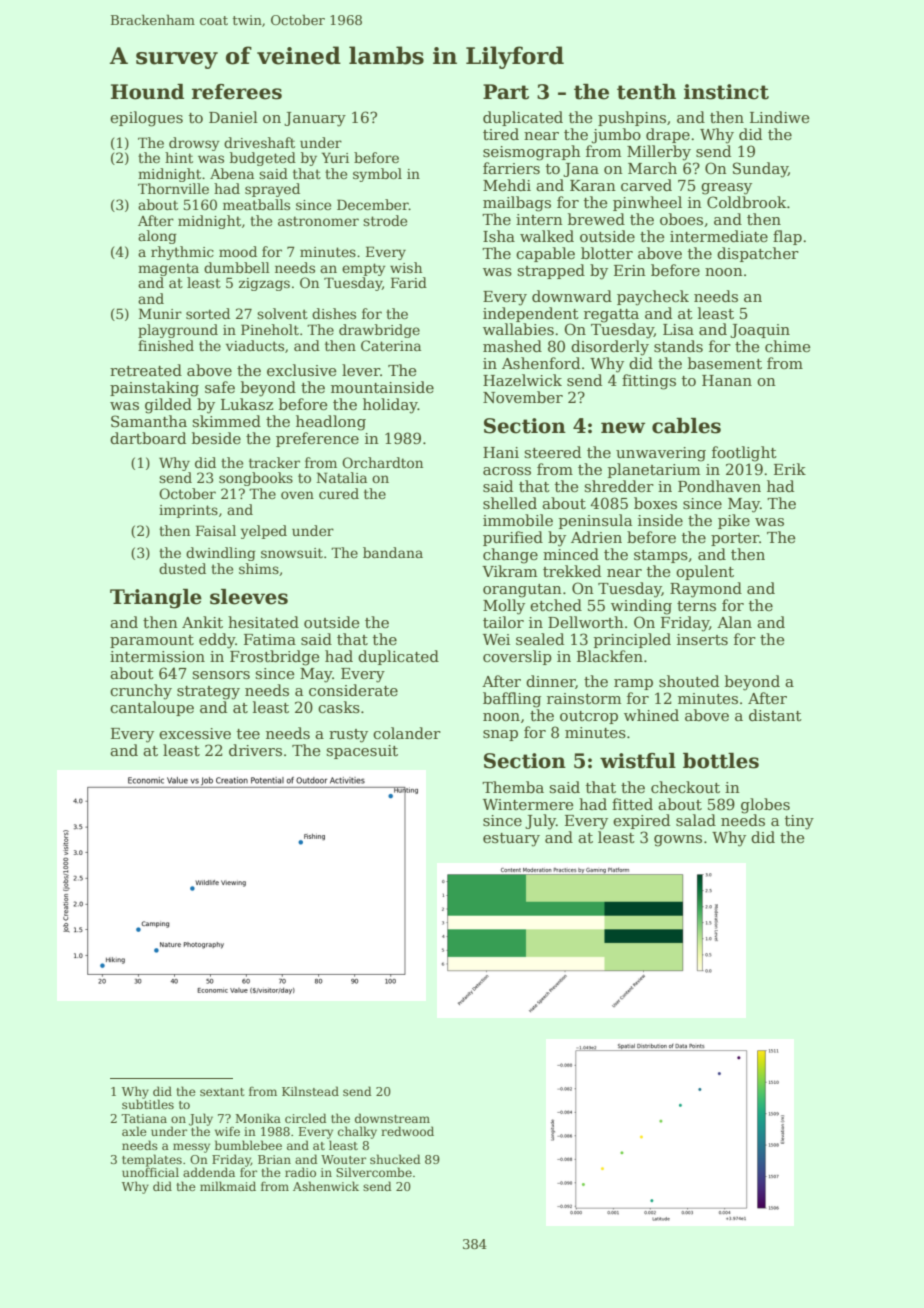 The image size is (924, 1308). I want to click on Yuri, so click(335, 157).
